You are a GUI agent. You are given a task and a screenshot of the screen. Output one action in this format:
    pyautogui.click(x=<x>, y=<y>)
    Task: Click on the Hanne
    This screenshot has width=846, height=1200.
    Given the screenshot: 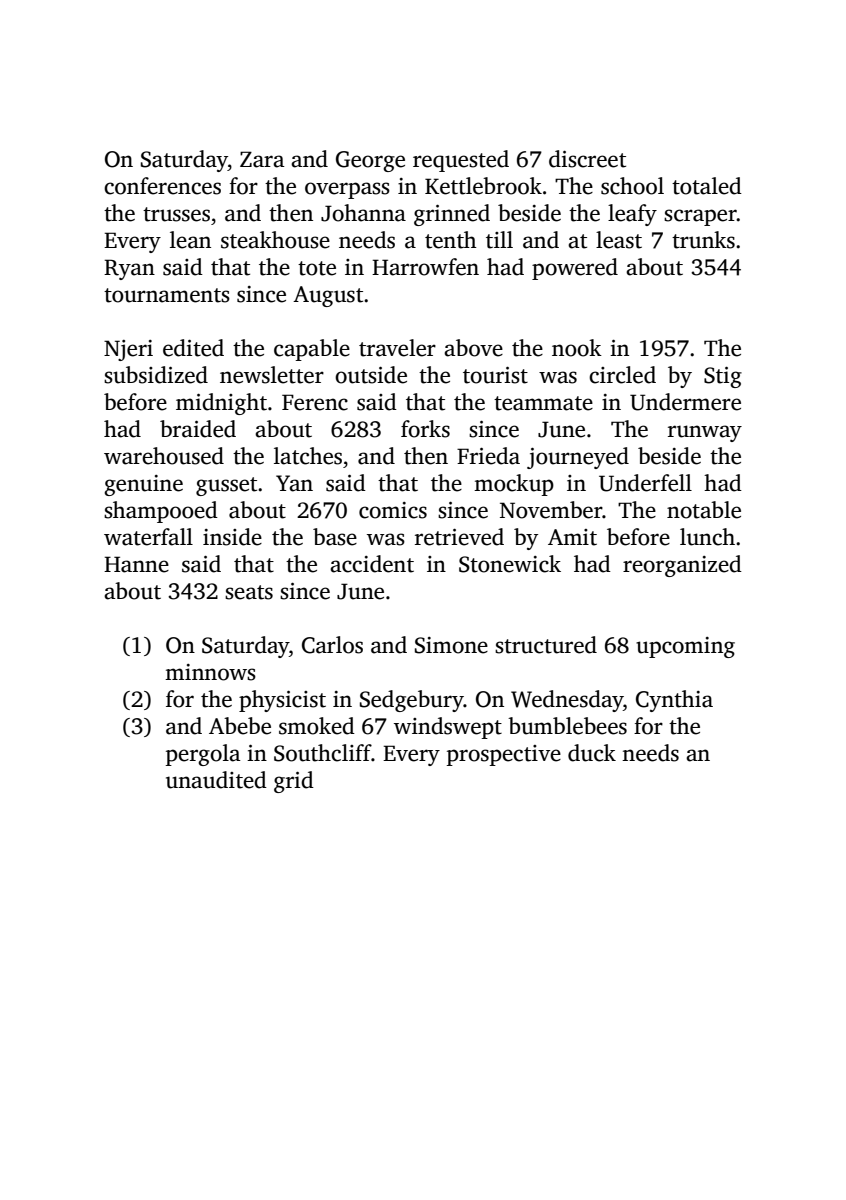 What is the action you would take?
    pyautogui.click(x=136, y=564)
